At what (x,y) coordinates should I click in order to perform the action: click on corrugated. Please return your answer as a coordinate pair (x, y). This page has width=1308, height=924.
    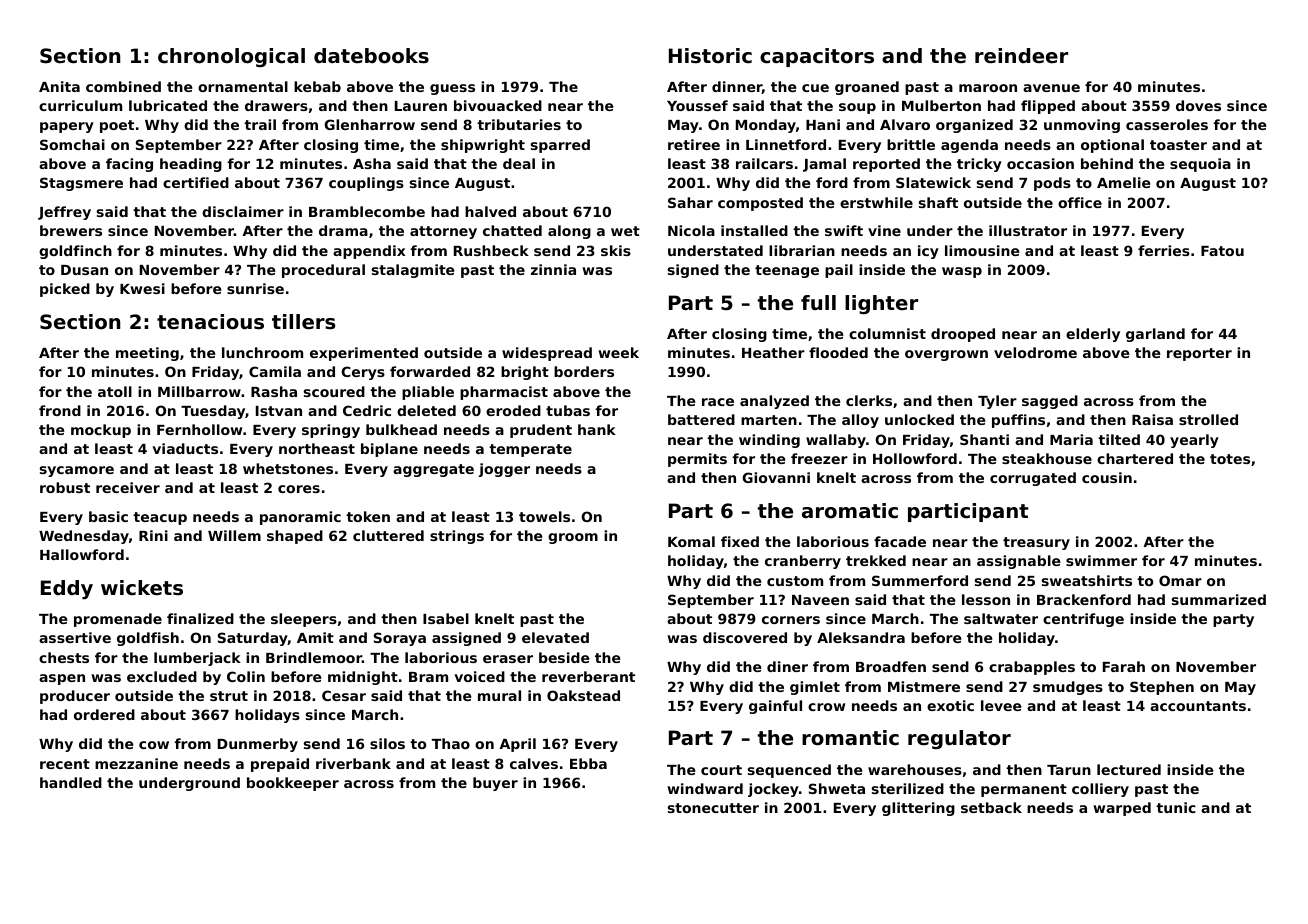
    Looking at the image, I should click on (1033, 479).
